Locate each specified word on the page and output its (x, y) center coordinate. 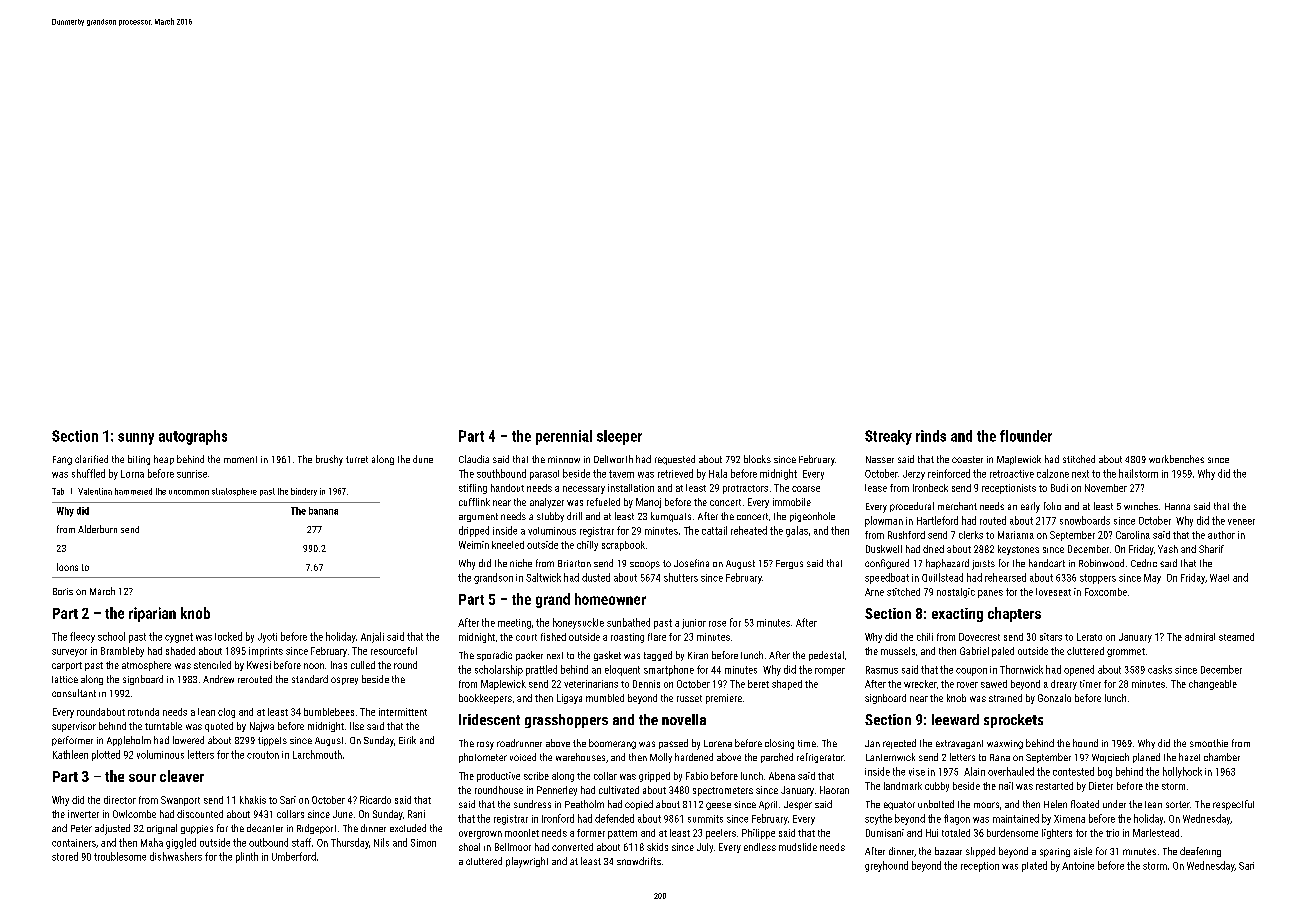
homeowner (610, 599)
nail (1006, 786)
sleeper (619, 437)
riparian (152, 614)
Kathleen (70, 754)
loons (67, 567)
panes (990, 594)
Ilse (357, 726)
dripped (474, 531)
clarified (91, 459)
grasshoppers (566, 721)
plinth (247, 857)
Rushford (906, 535)
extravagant (959, 744)
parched (777, 758)
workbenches (1176, 459)
